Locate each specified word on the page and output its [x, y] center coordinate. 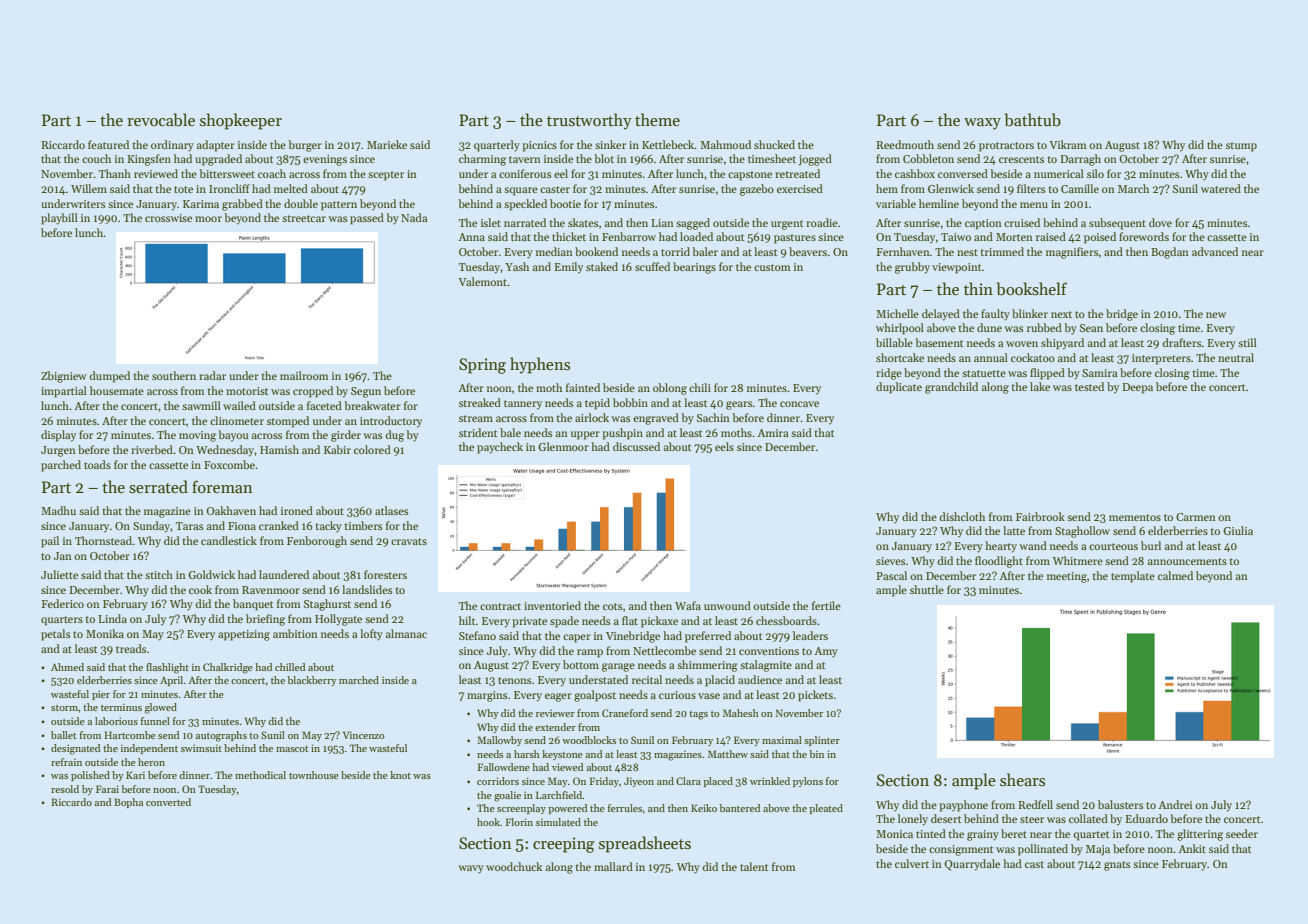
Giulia [1238, 530]
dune [989, 327]
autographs [221, 736]
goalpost [595, 696]
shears [1022, 779]
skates [583, 222]
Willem [89, 188]
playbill [59, 219]
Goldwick [211, 574]
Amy [826, 652]
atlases [391, 510]
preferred [708, 637]
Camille [1080, 188]
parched [61, 466]
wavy [471, 869]
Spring [482, 366]
